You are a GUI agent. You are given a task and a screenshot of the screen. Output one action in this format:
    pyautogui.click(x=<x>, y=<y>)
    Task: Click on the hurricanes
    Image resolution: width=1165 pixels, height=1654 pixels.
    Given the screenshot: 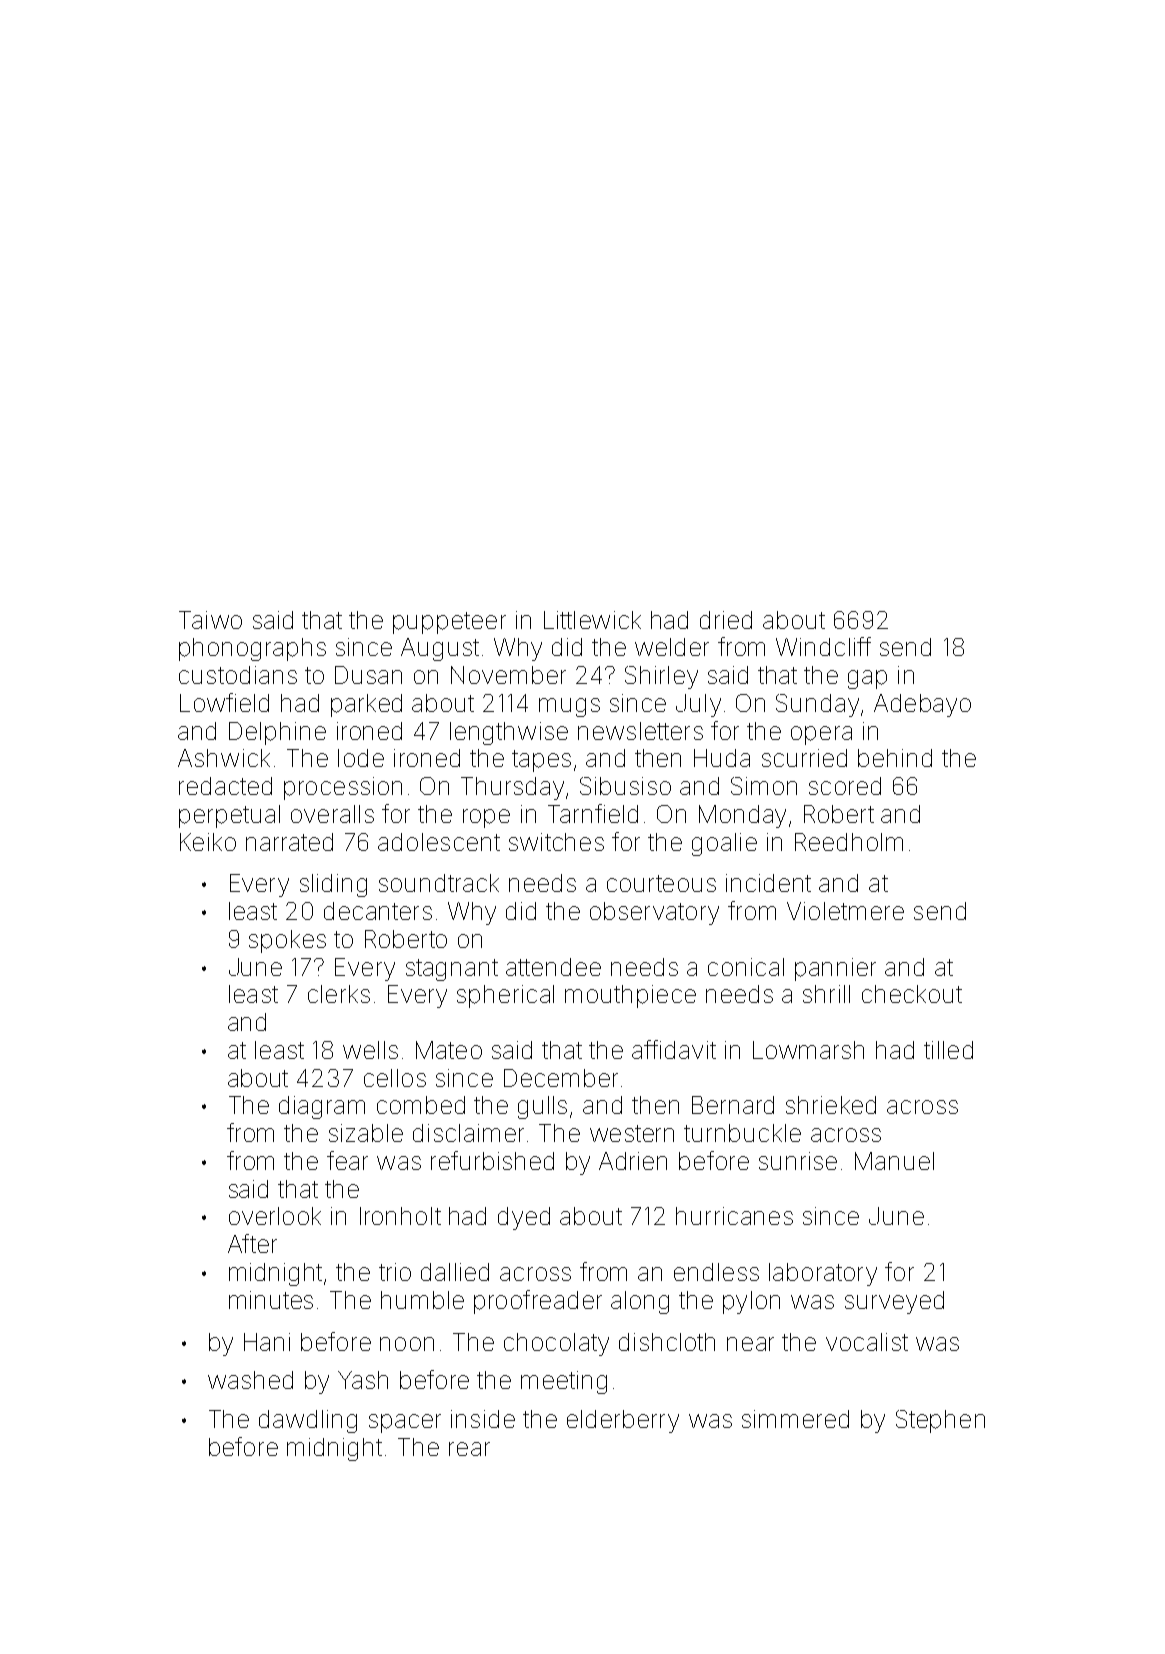 What is the action you would take?
    pyautogui.click(x=734, y=1216)
